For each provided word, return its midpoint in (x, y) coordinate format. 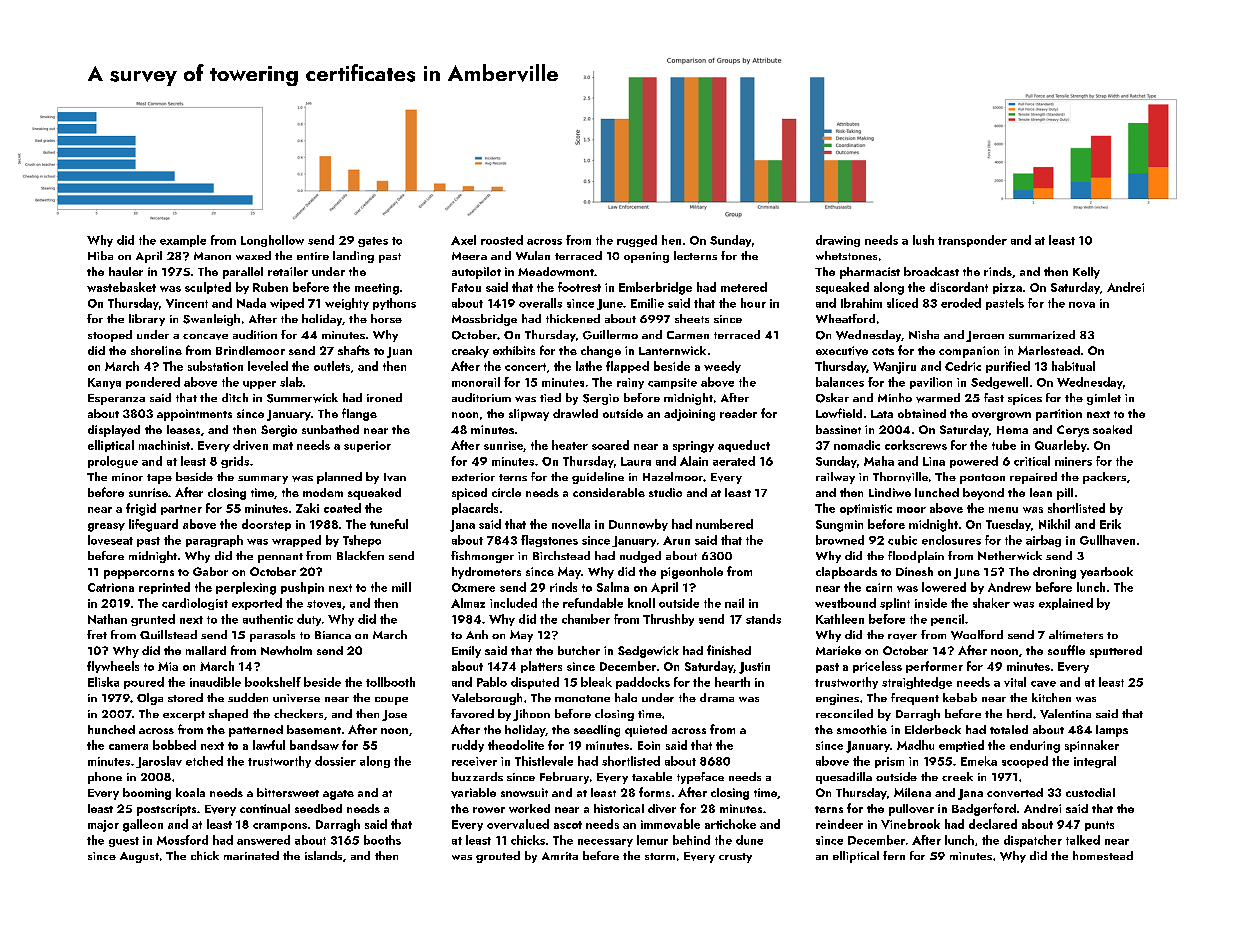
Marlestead (1049, 350)
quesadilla (844, 778)
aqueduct (744, 446)
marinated (251, 855)
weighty (347, 304)
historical (619, 808)
